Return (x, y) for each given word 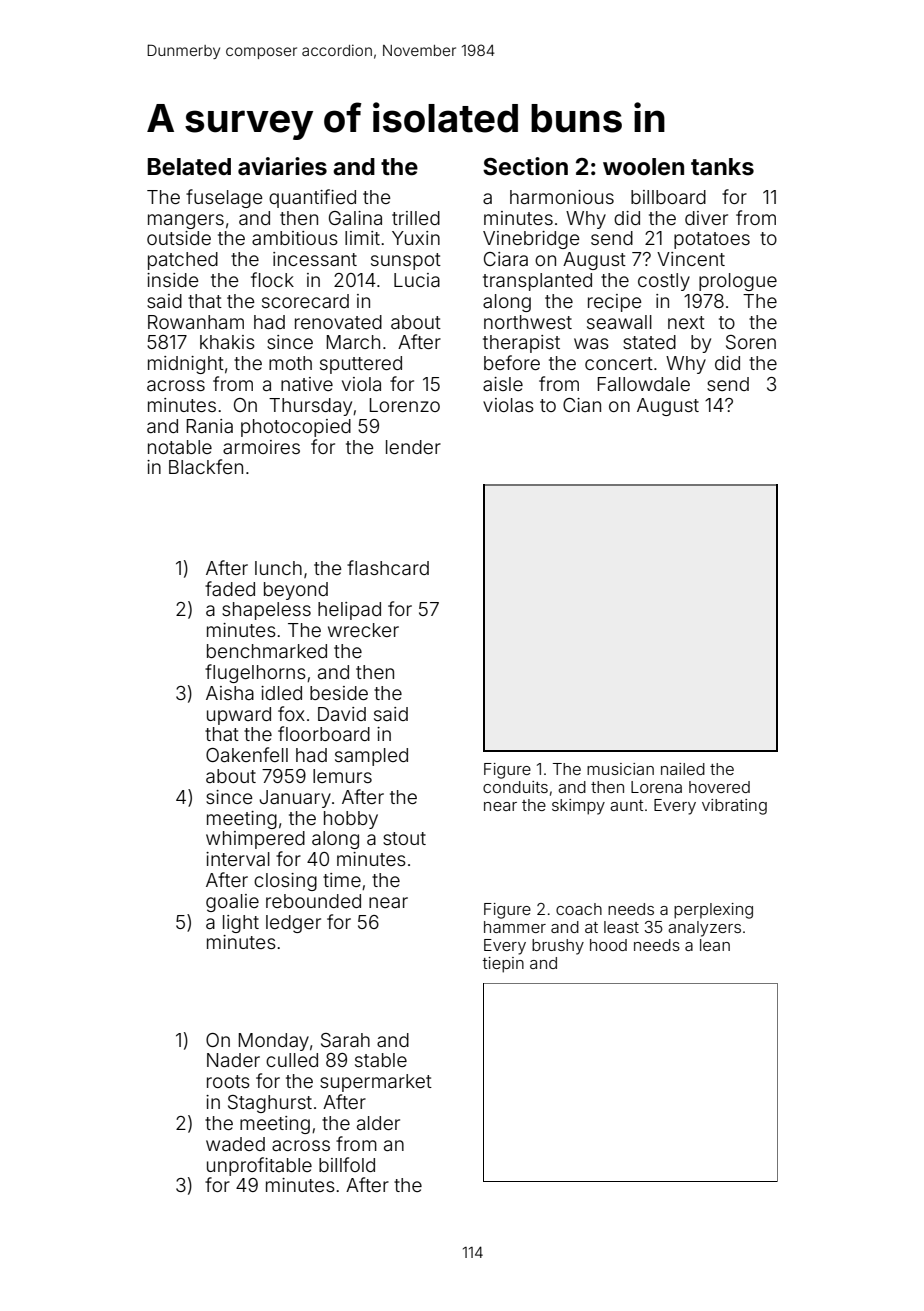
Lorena (656, 787)
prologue (738, 282)
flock (272, 279)
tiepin (503, 965)
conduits (515, 787)
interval (238, 859)
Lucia (417, 280)
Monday (274, 1042)
